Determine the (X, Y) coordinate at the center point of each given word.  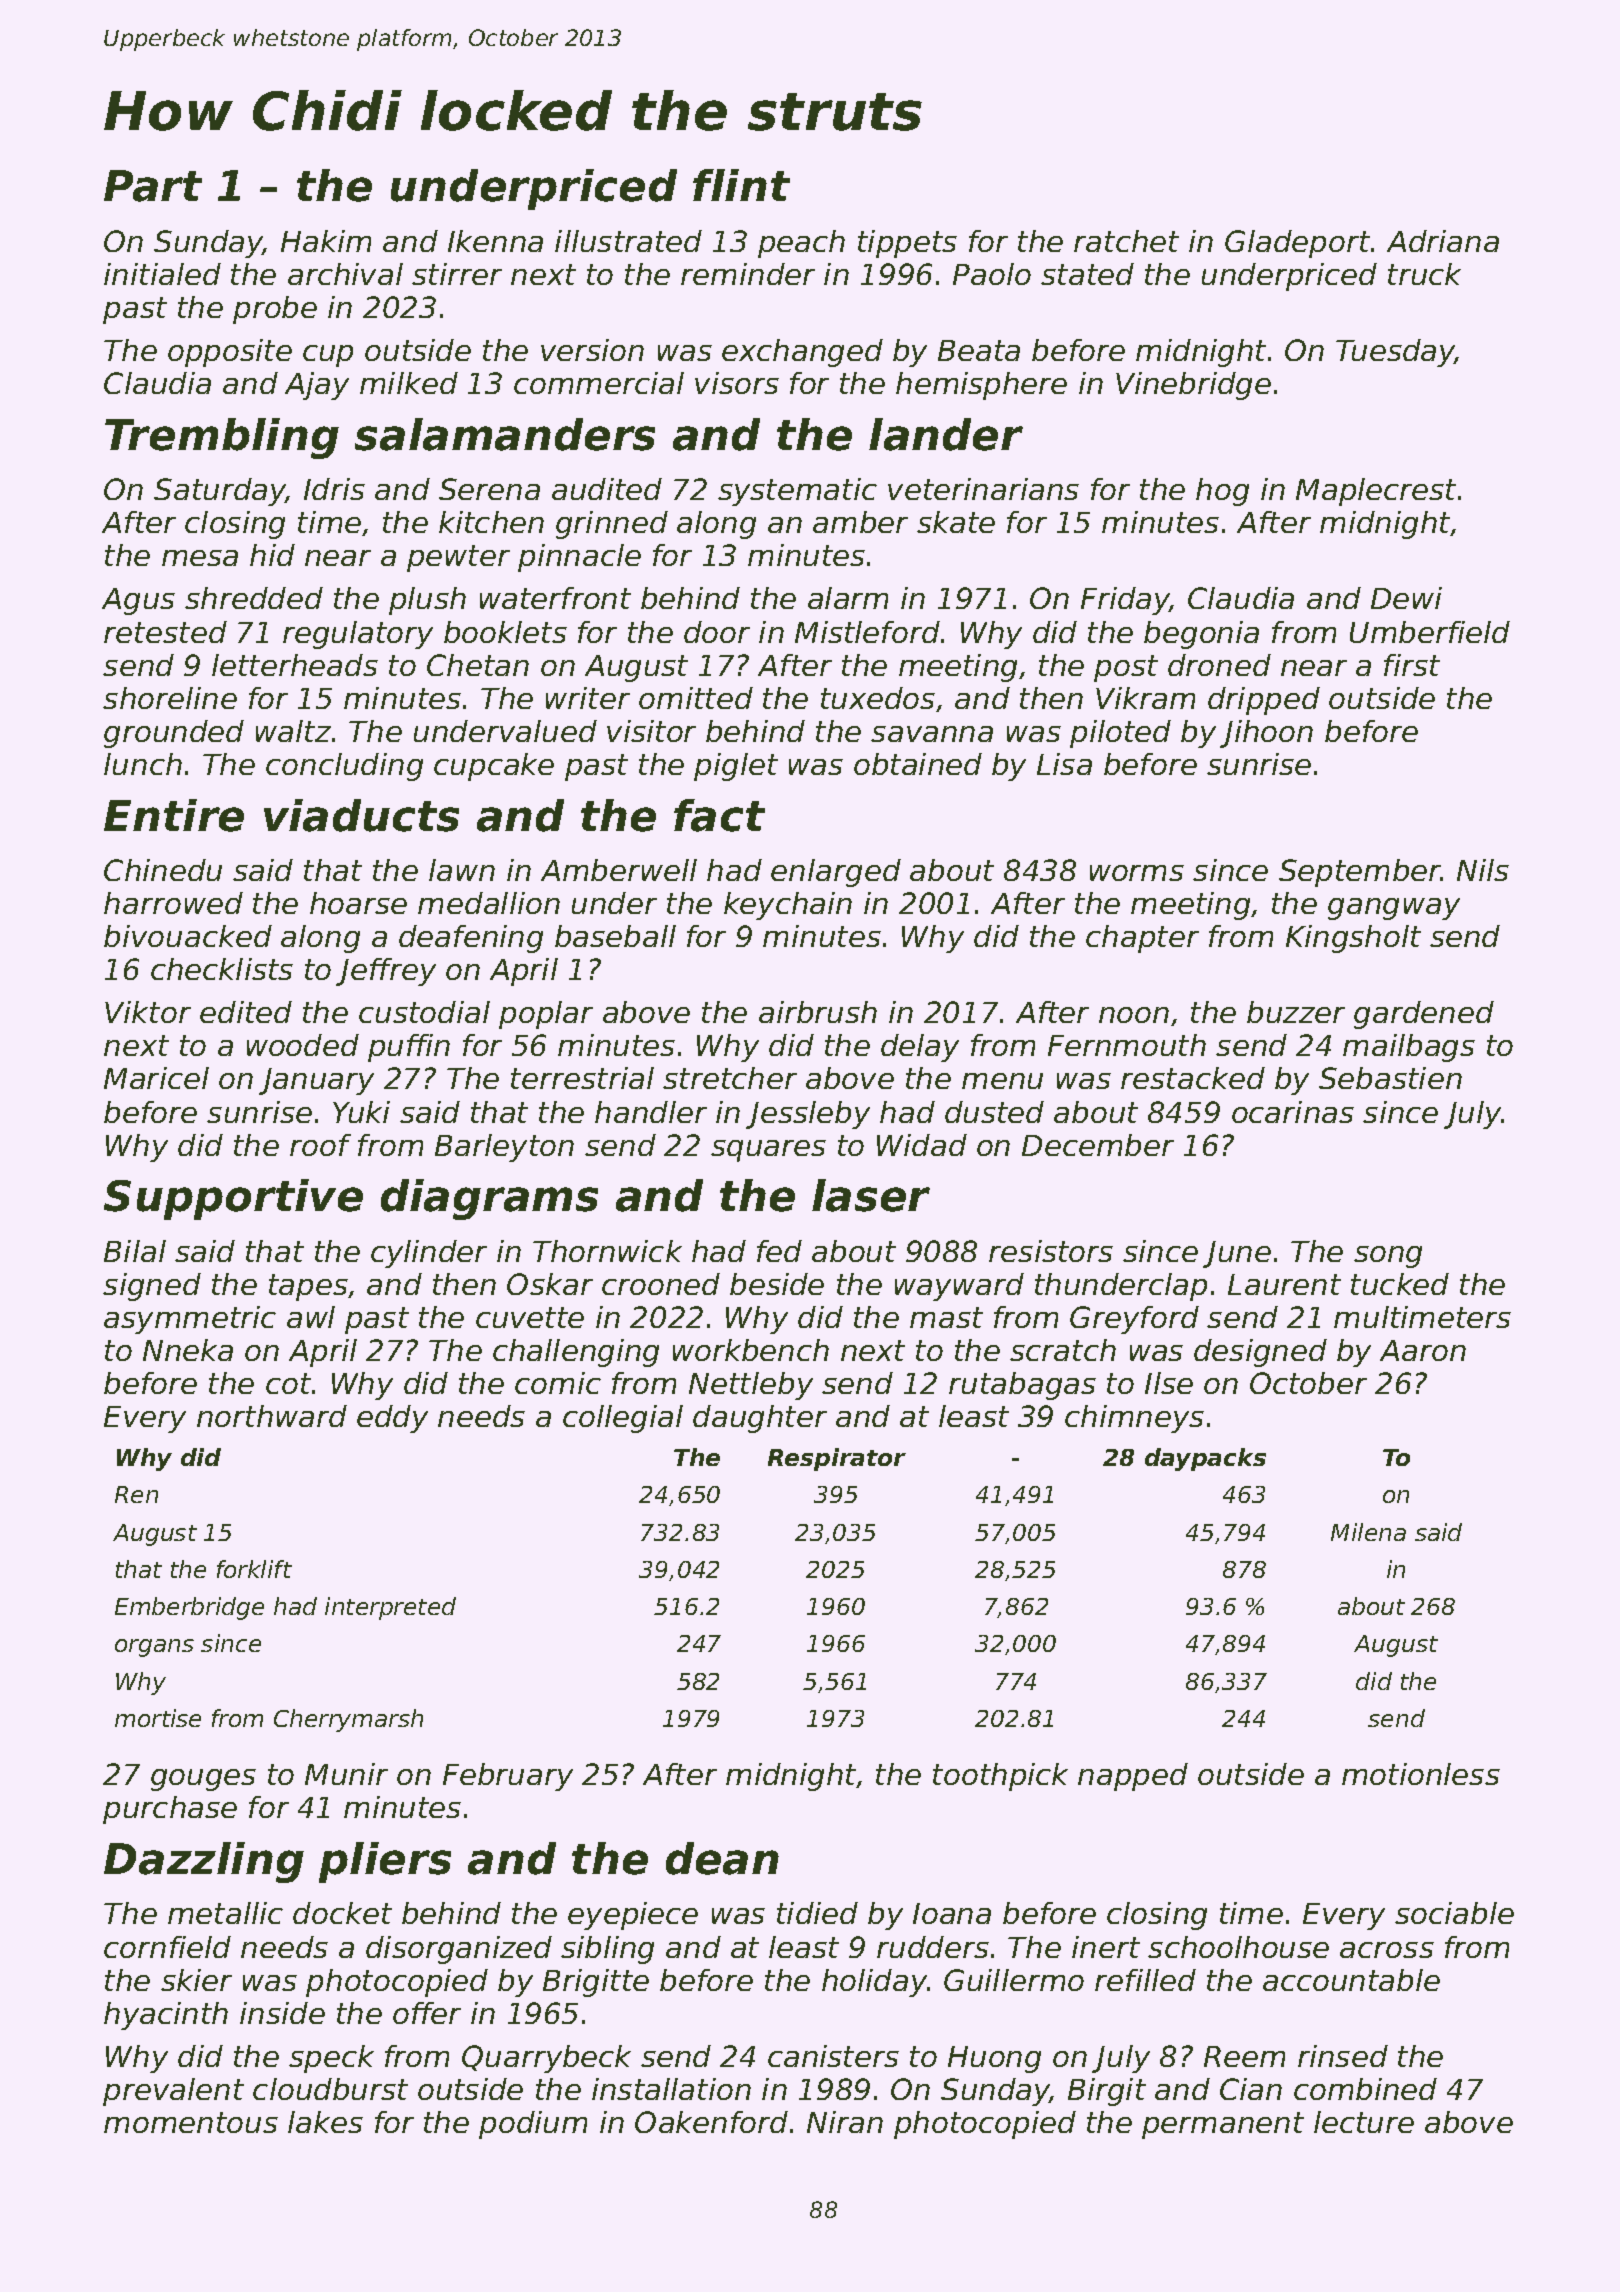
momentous (191, 2122)
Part (153, 186)
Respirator (837, 1459)
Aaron (1423, 1350)
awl (311, 1317)
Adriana (1443, 241)
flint (741, 185)
